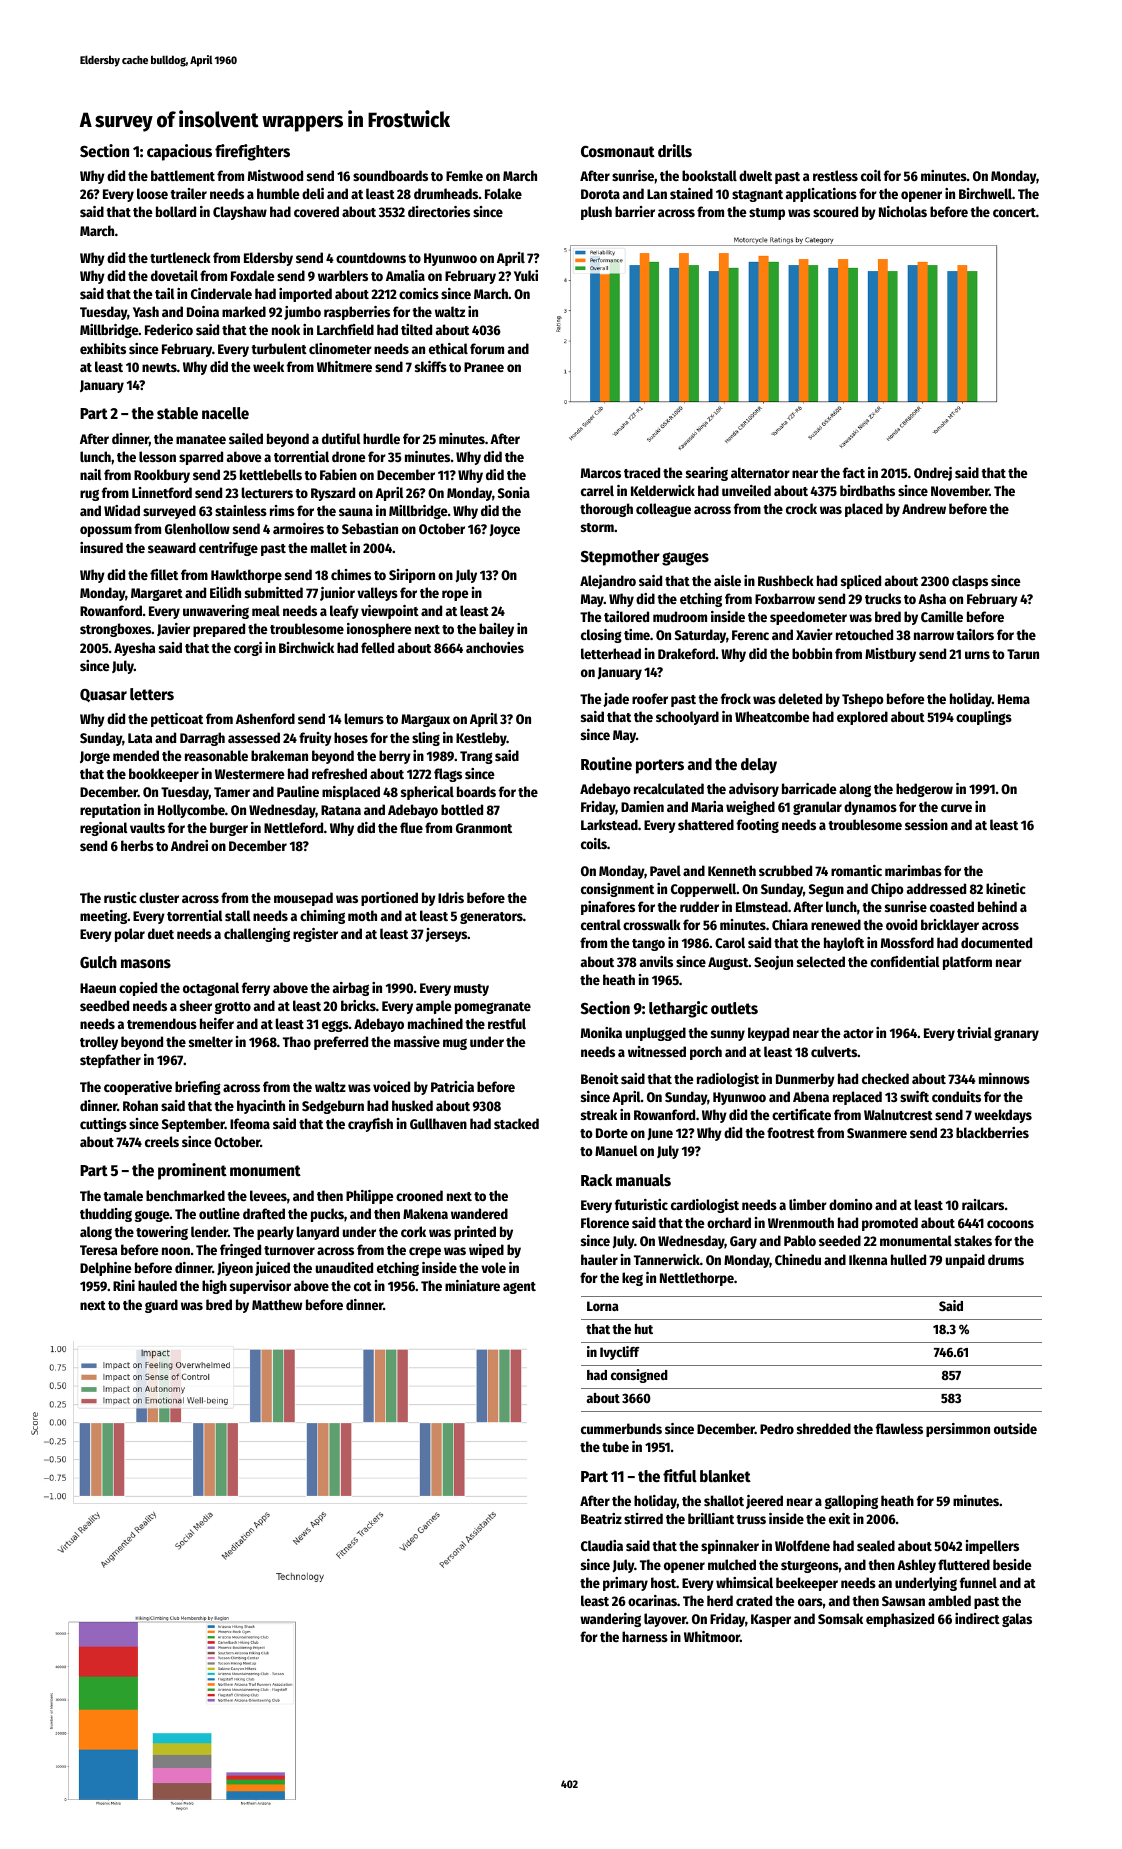 This document has width=1122, height=1849. Describe the element at coordinates (983, 1204) in the document. I see `railcars` at that location.
